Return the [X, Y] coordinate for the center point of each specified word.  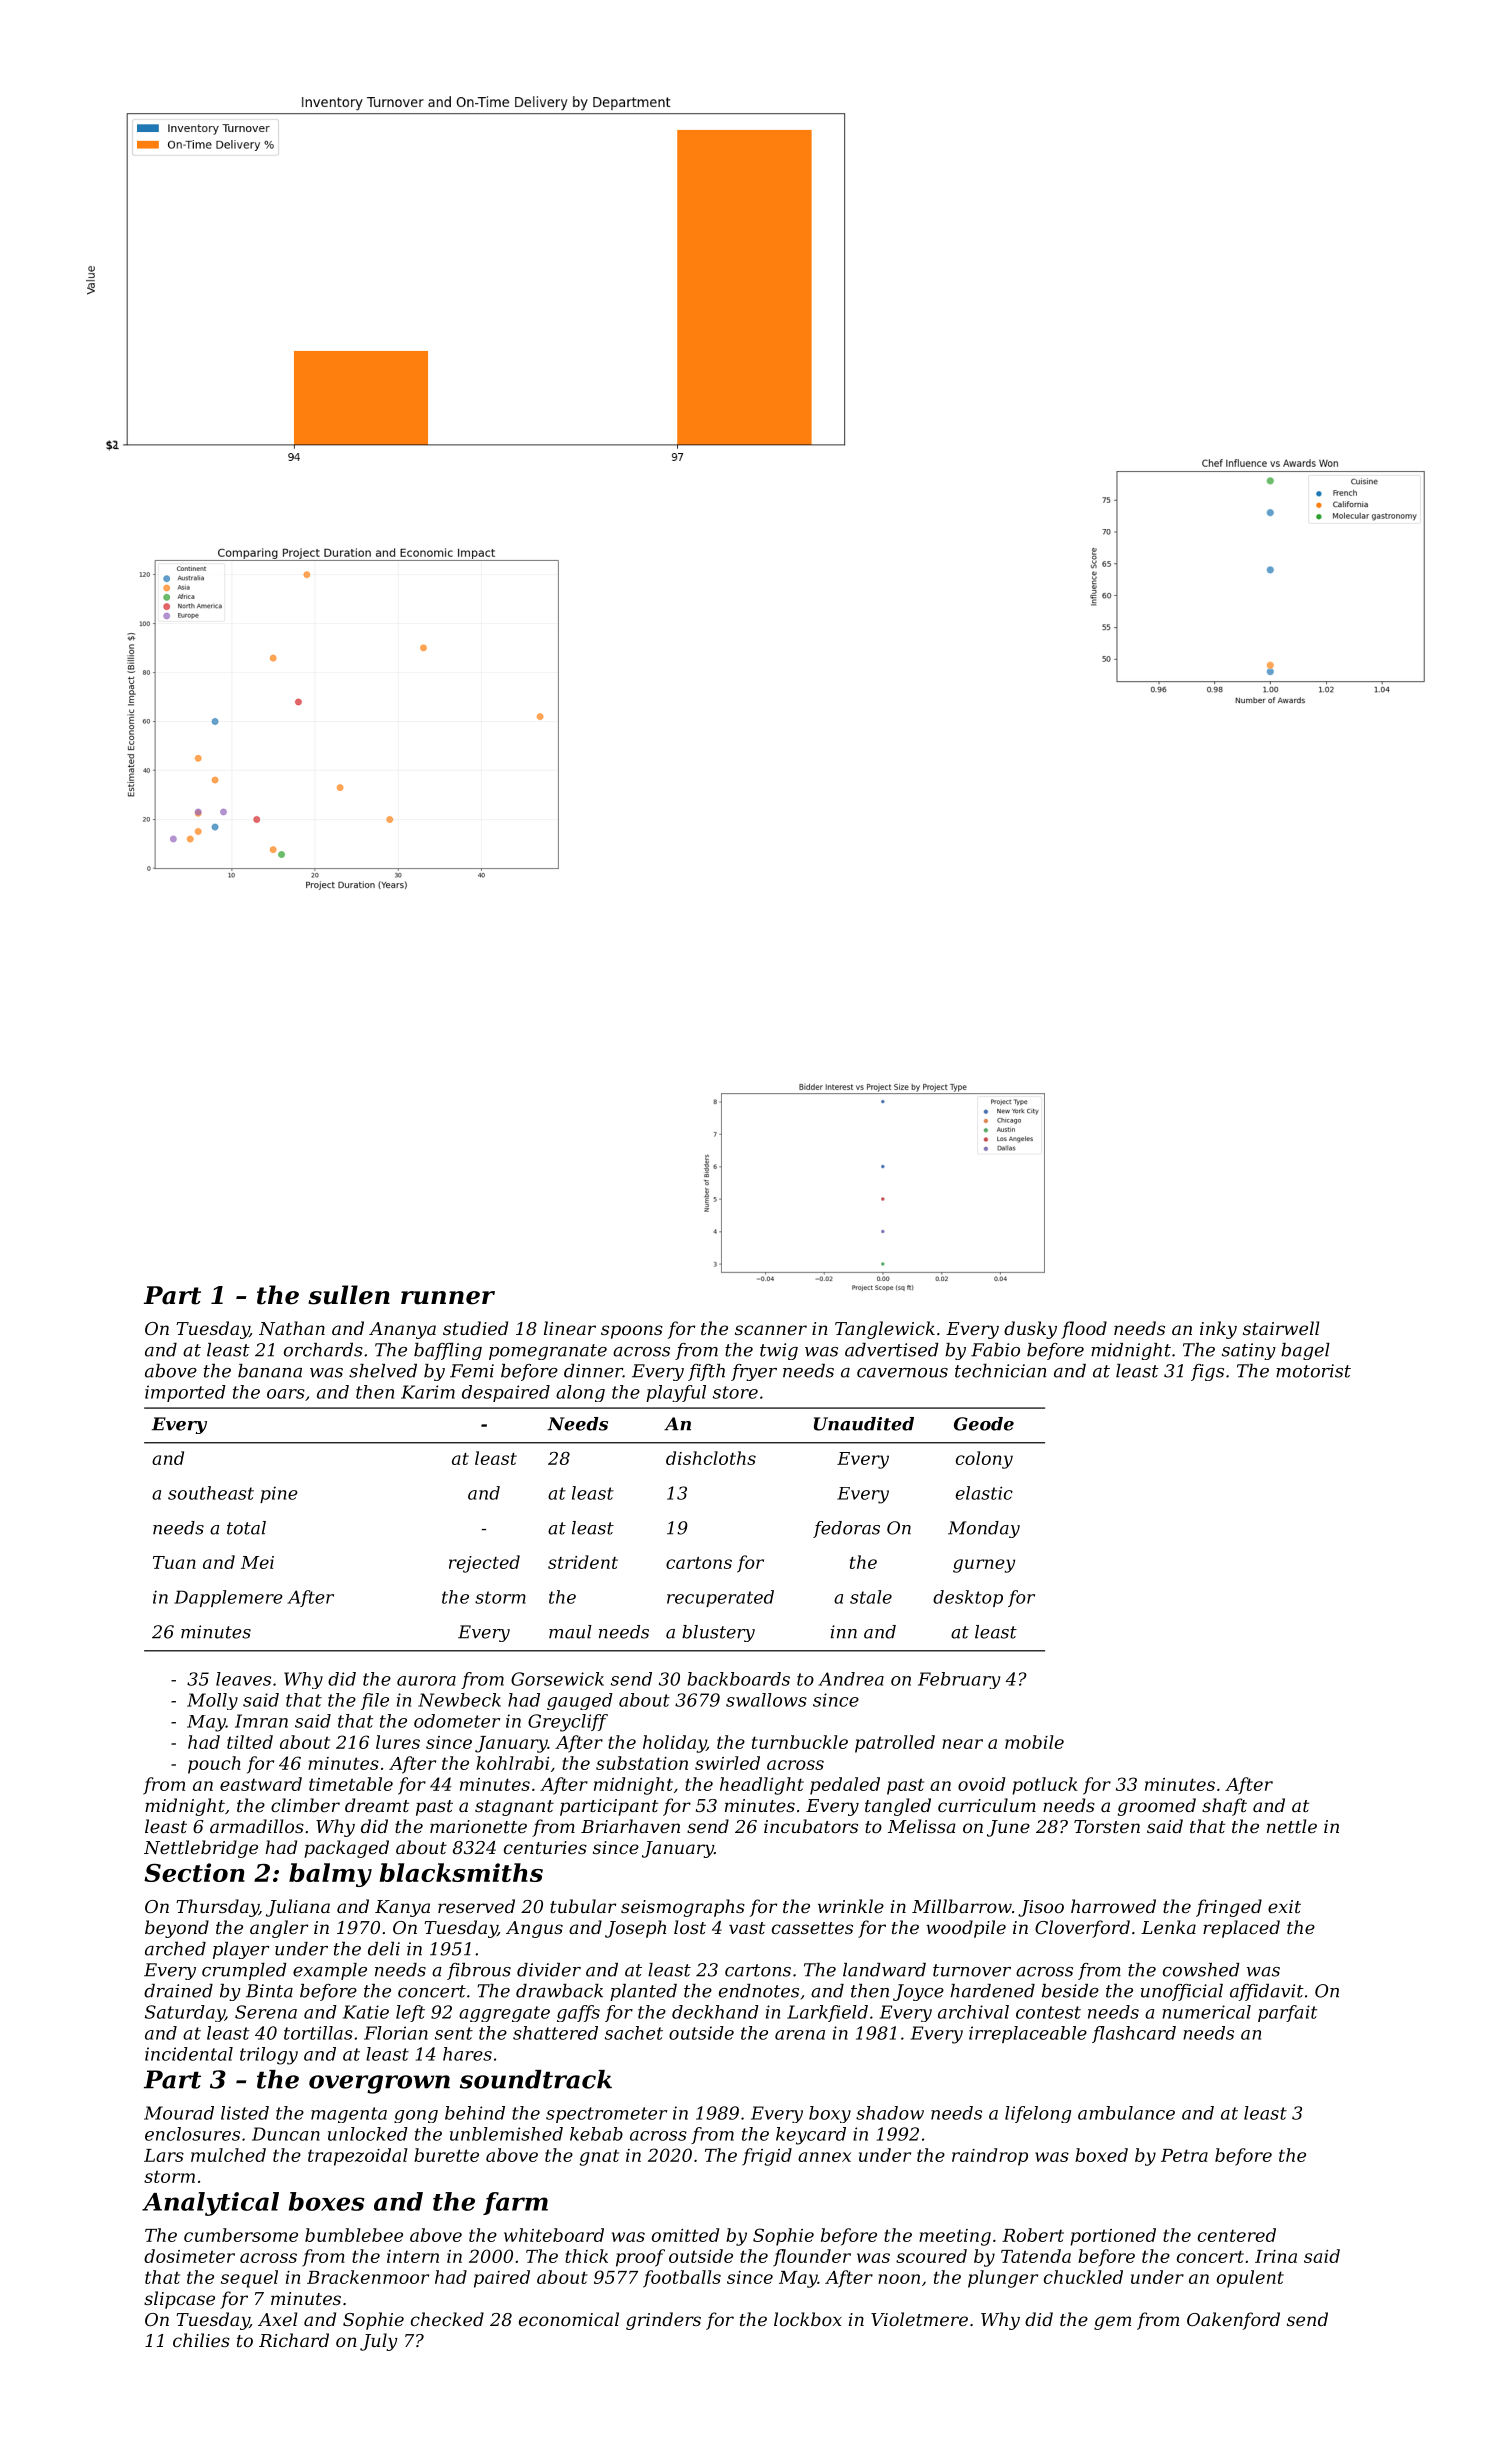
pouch [214, 1765]
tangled [898, 1807]
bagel [1305, 1351]
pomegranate [548, 1352]
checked [447, 2319]
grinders [663, 2321]
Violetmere [919, 2319]
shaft [1224, 1807]
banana [270, 1371]
